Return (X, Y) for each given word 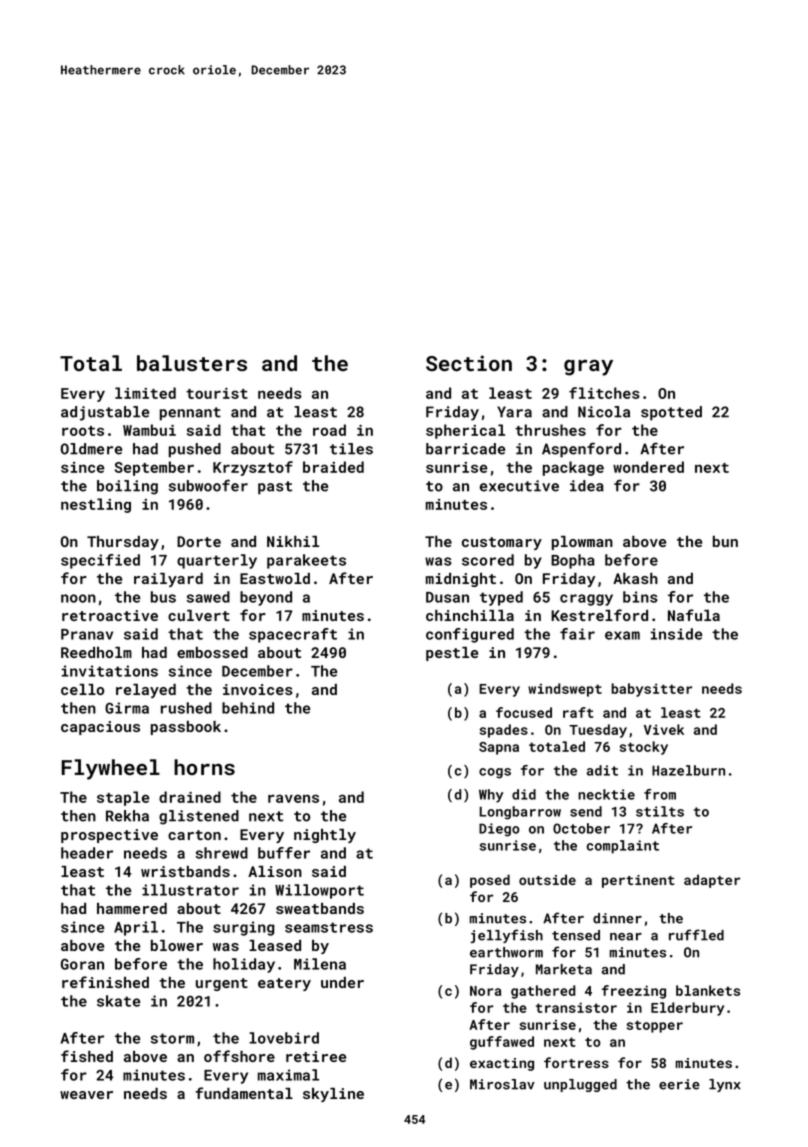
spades (504, 731)
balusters (192, 363)
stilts (660, 811)
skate (118, 1001)
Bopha (573, 561)
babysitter (651, 690)
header (87, 853)
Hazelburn (688, 770)
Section (469, 363)
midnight (461, 580)
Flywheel (110, 769)
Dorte (199, 541)
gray (588, 367)
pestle (452, 654)
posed (490, 881)
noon (78, 598)
